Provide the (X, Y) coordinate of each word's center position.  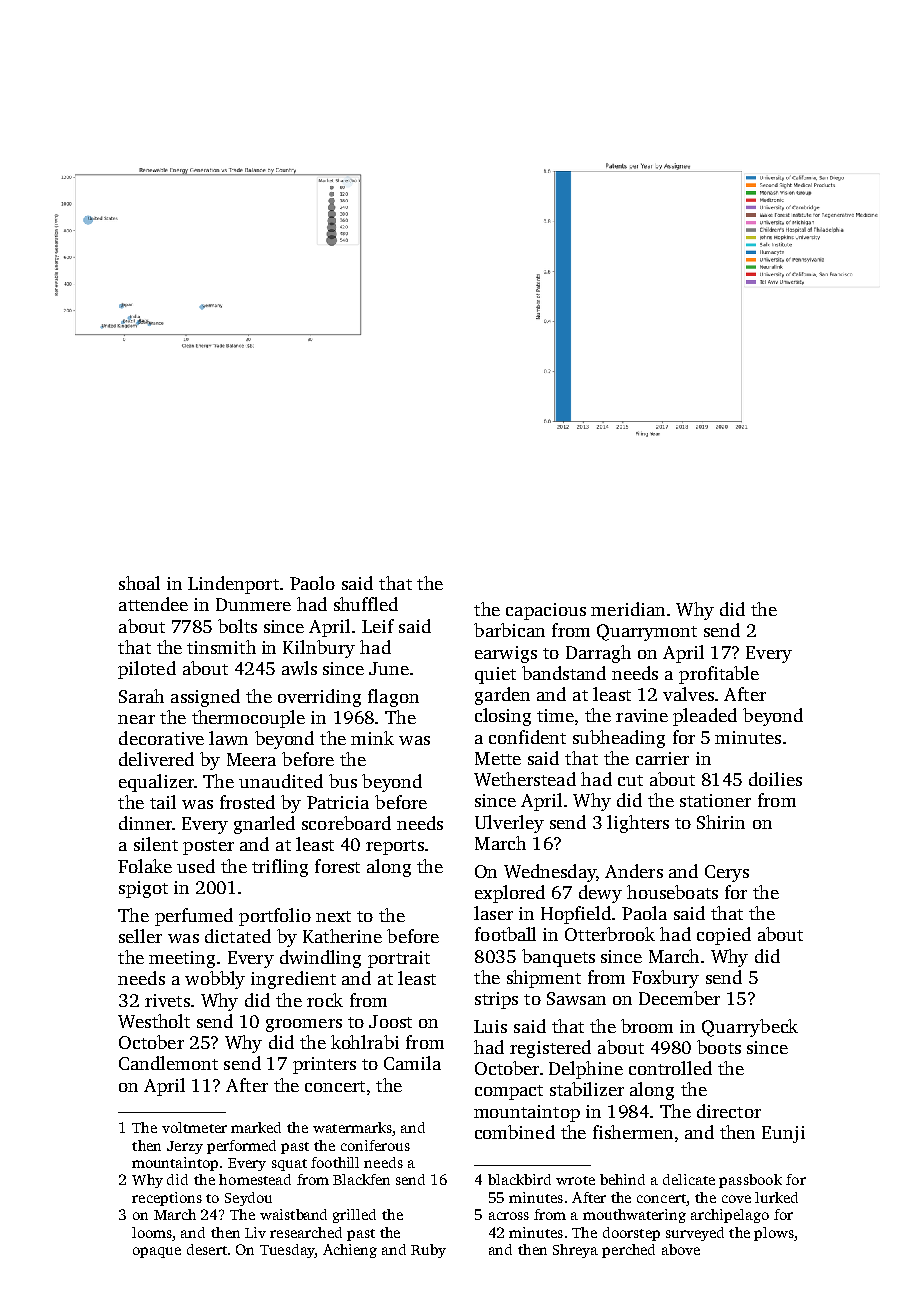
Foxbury (665, 979)
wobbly (215, 980)
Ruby (428, 1251)
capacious (546, 611)
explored (510, 894)
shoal (139, 583)
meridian (628, 609)
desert (207, 1249)
